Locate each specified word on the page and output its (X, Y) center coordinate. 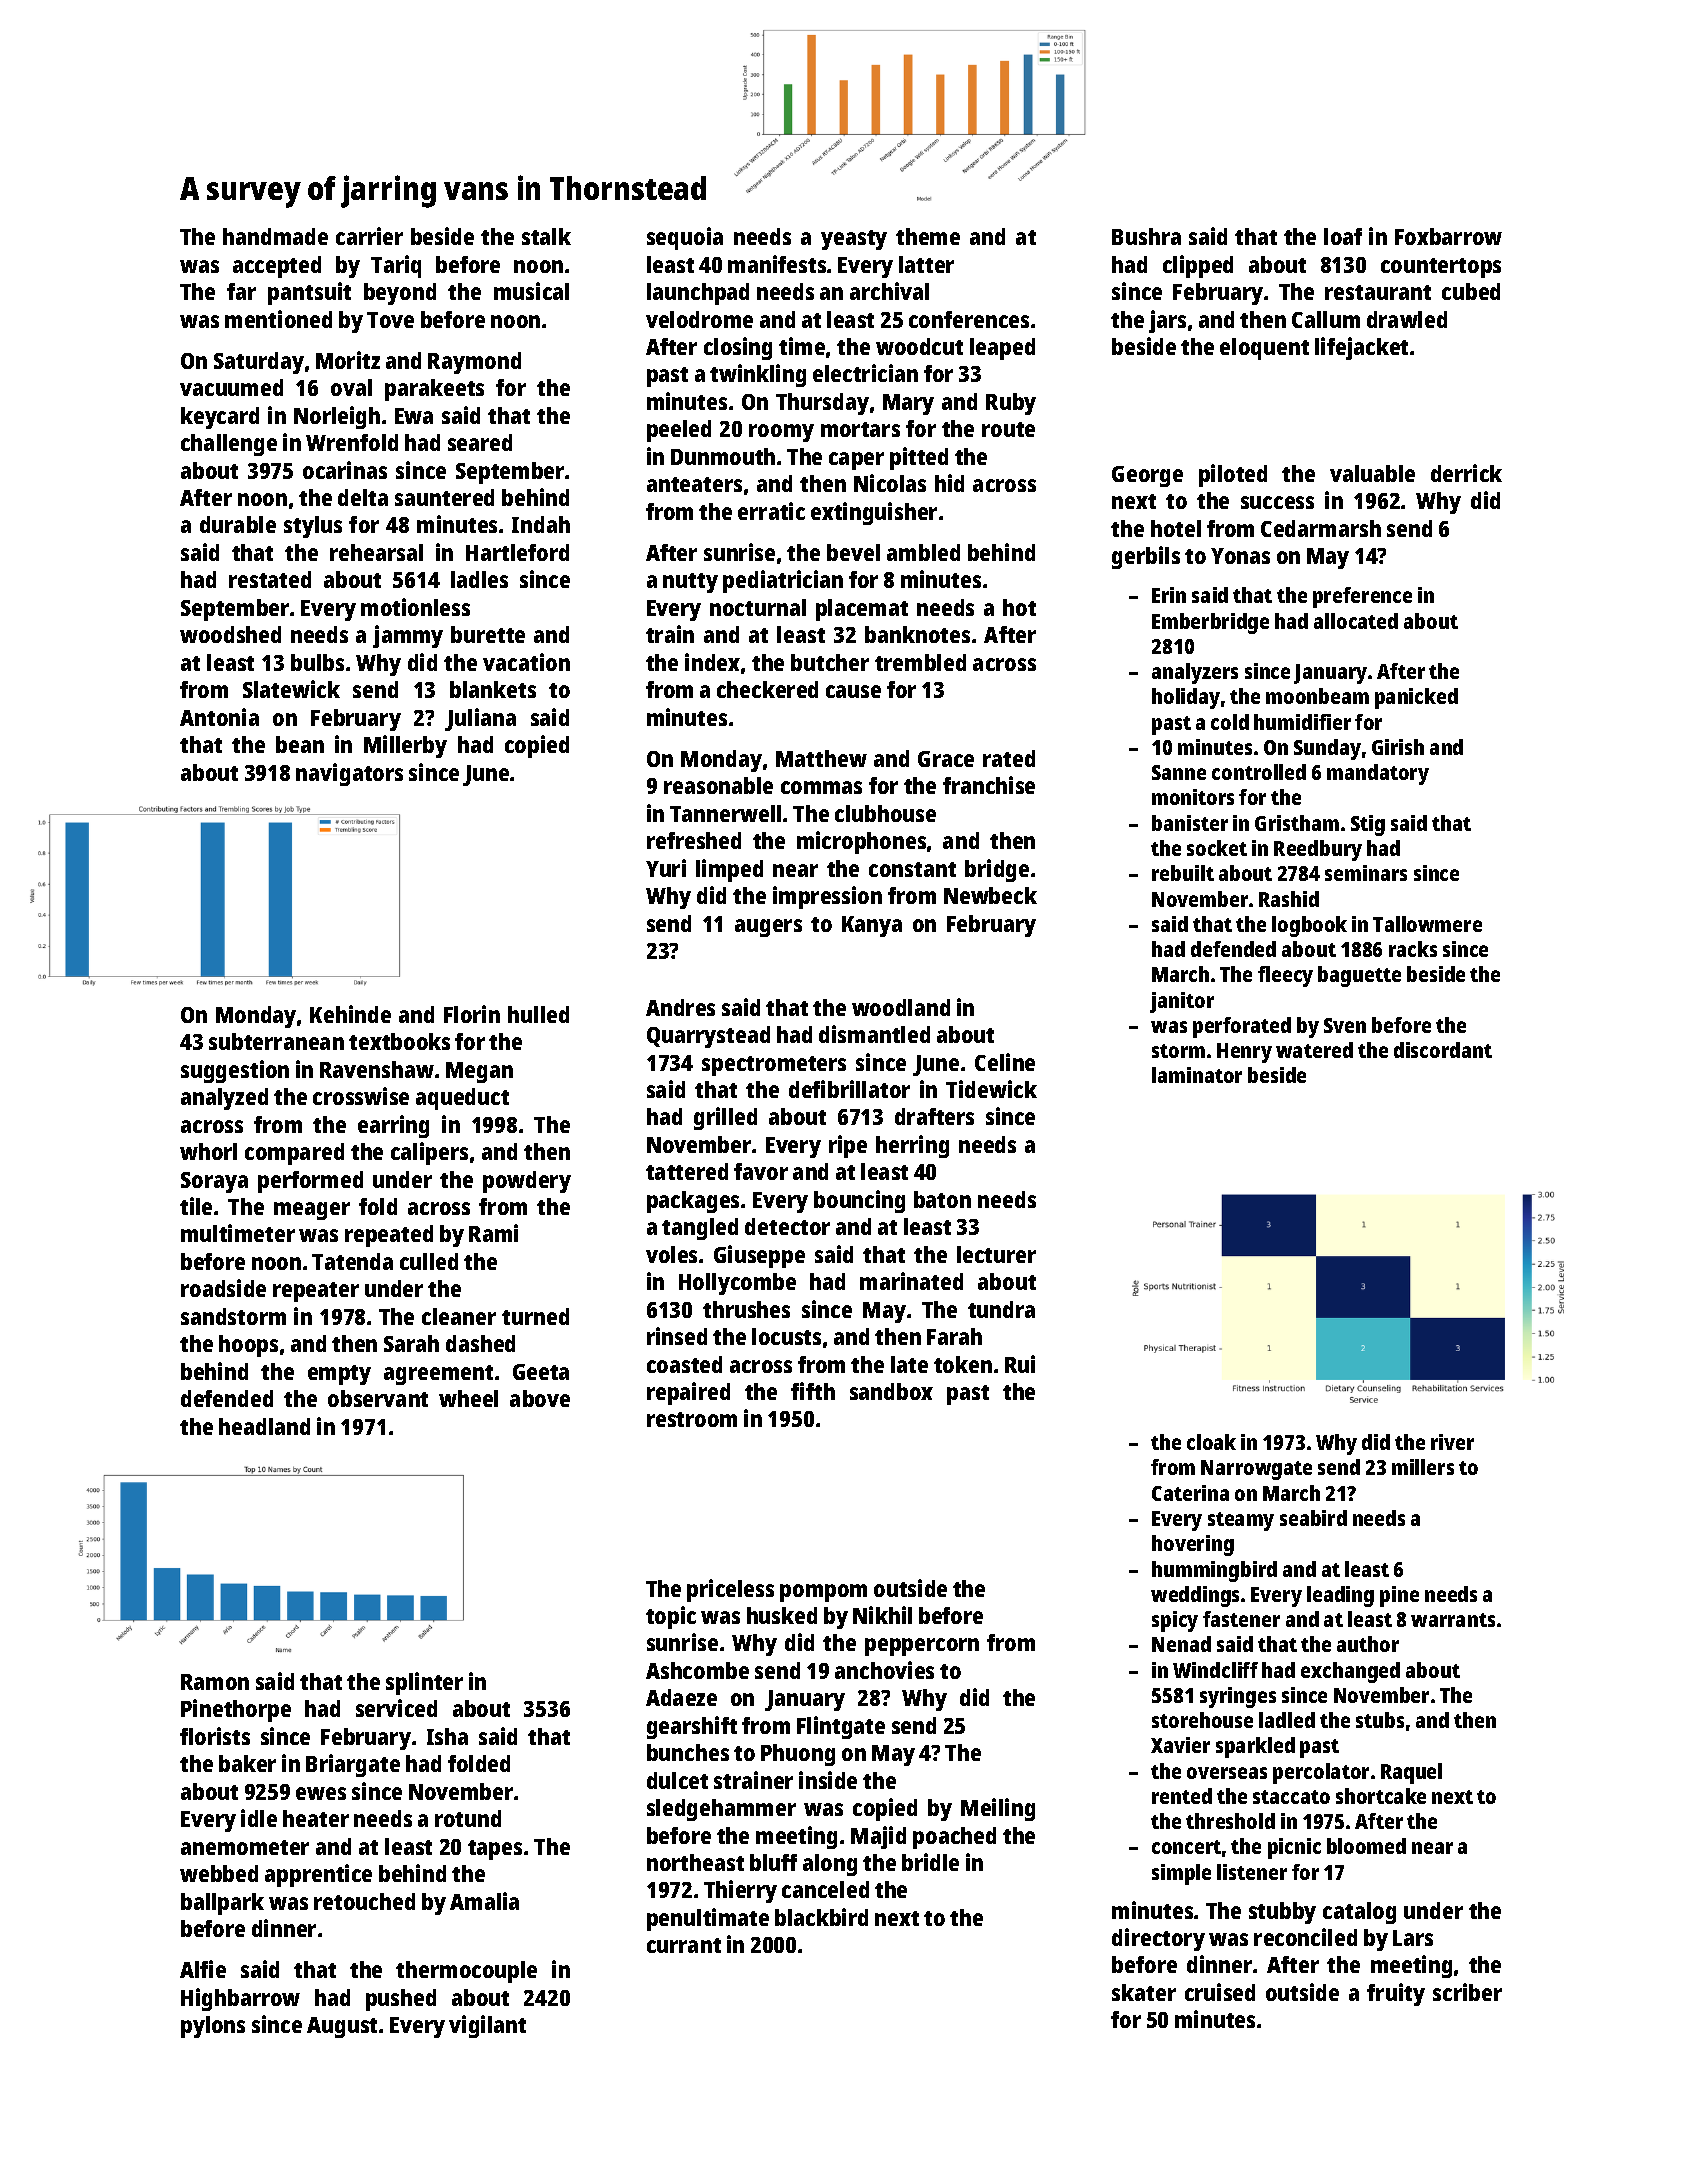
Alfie (203, 1969)
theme (928, 236)
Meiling (998, 1809)
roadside (223, 1288)
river (1452, 1442)
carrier (369, 236)
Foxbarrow (1448, 236)
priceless (730, 1590)
